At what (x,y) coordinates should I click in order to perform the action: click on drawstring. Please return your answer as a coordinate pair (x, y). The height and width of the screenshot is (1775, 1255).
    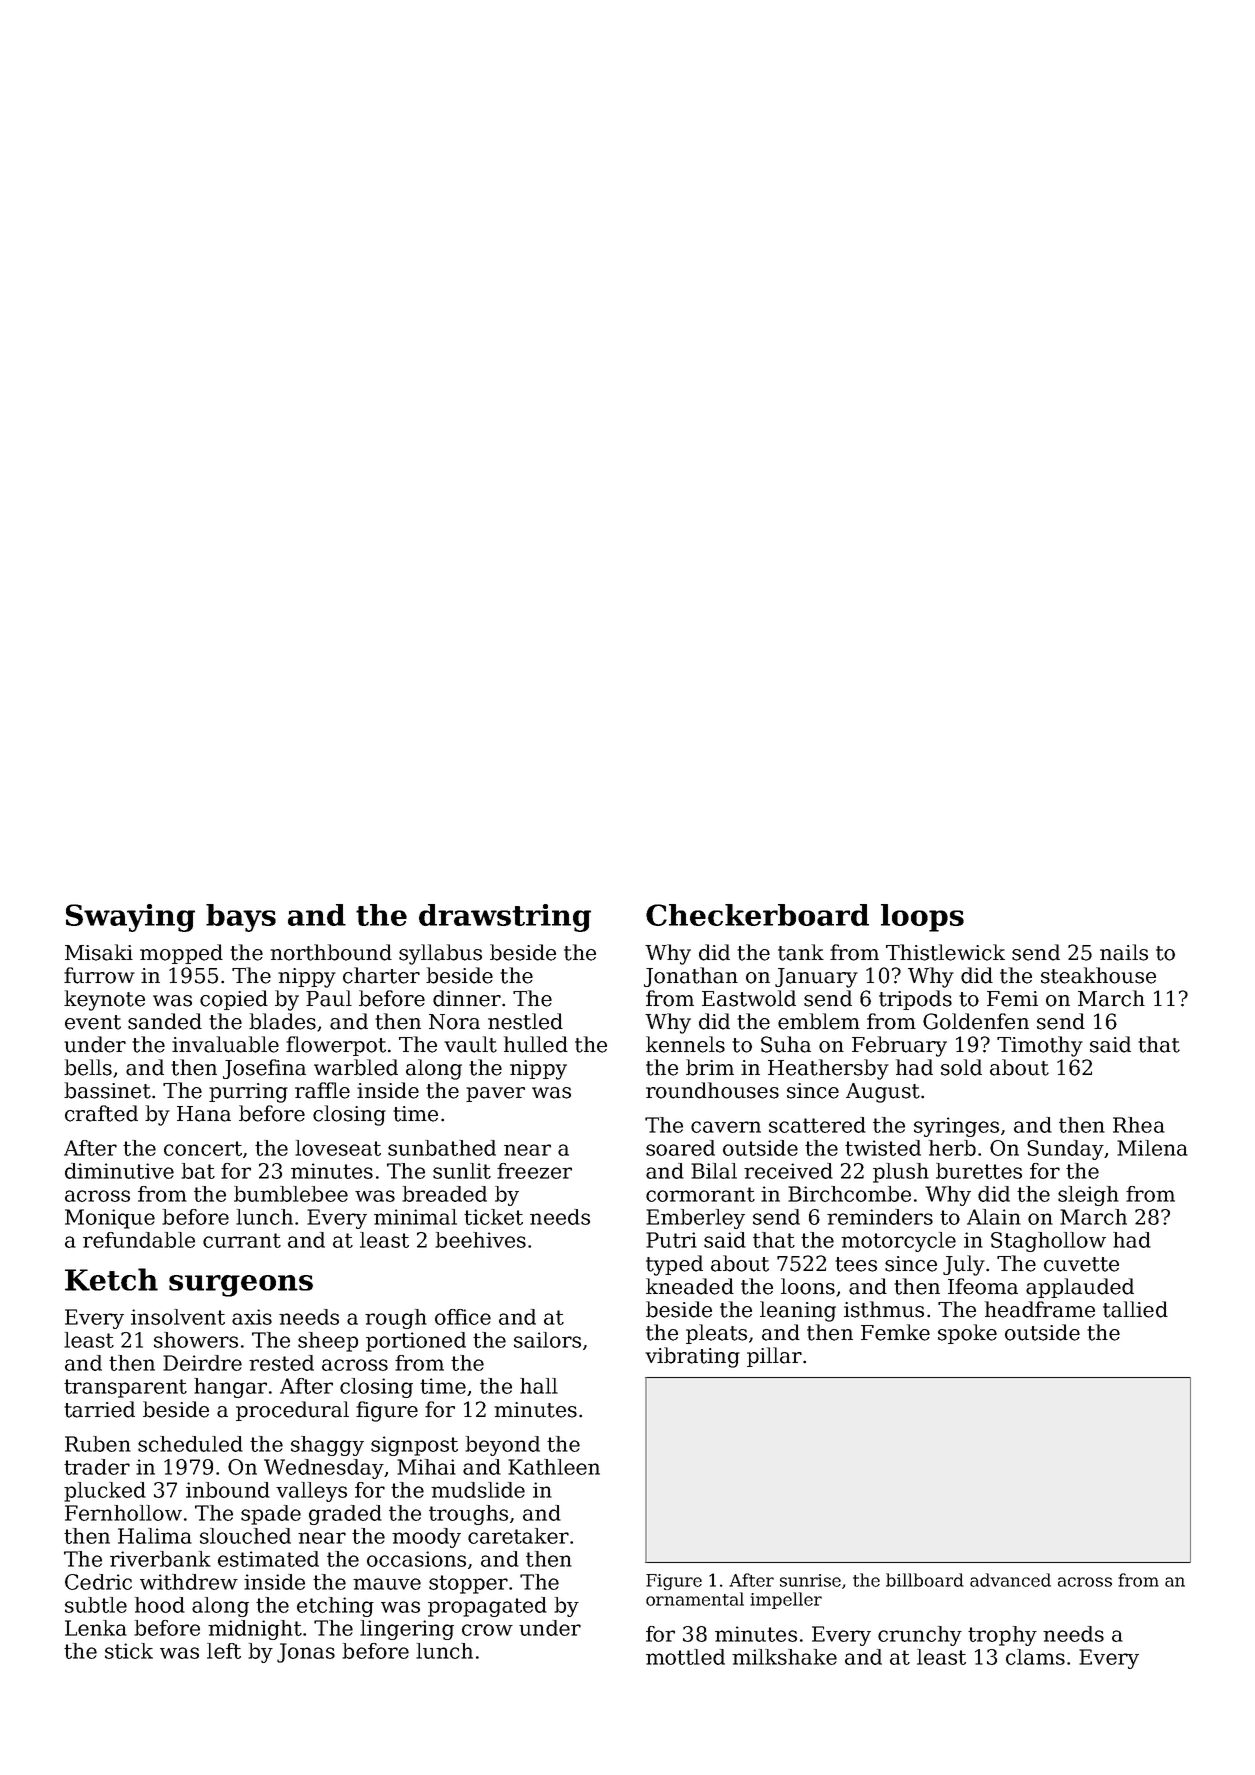
    Looking at the image, I should click on (505, 918).
